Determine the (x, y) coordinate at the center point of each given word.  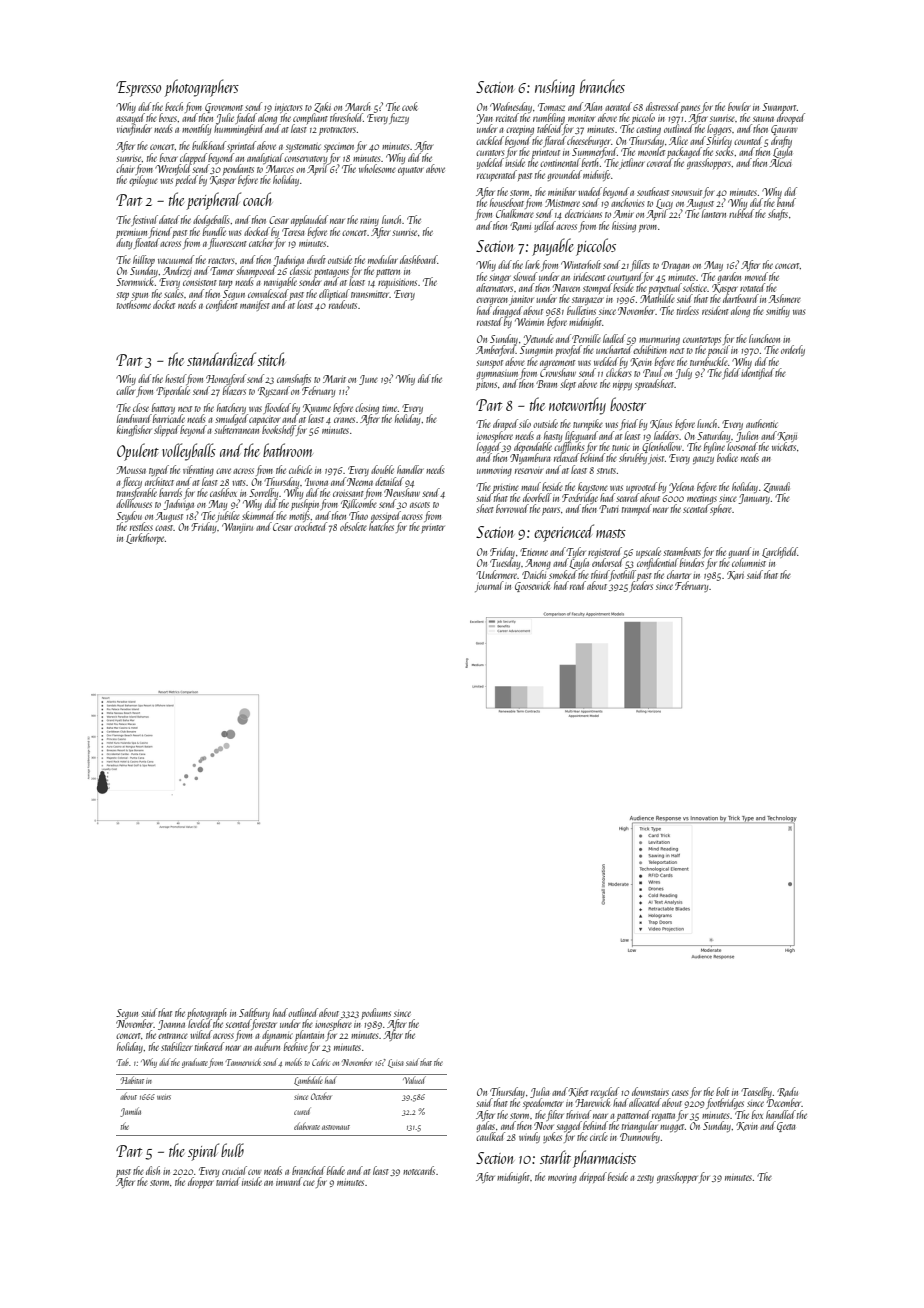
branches (602, 86)
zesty (645, 1179)
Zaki (322, 107)
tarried (228, 1181)
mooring (562, 1179)
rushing (555, 88)
